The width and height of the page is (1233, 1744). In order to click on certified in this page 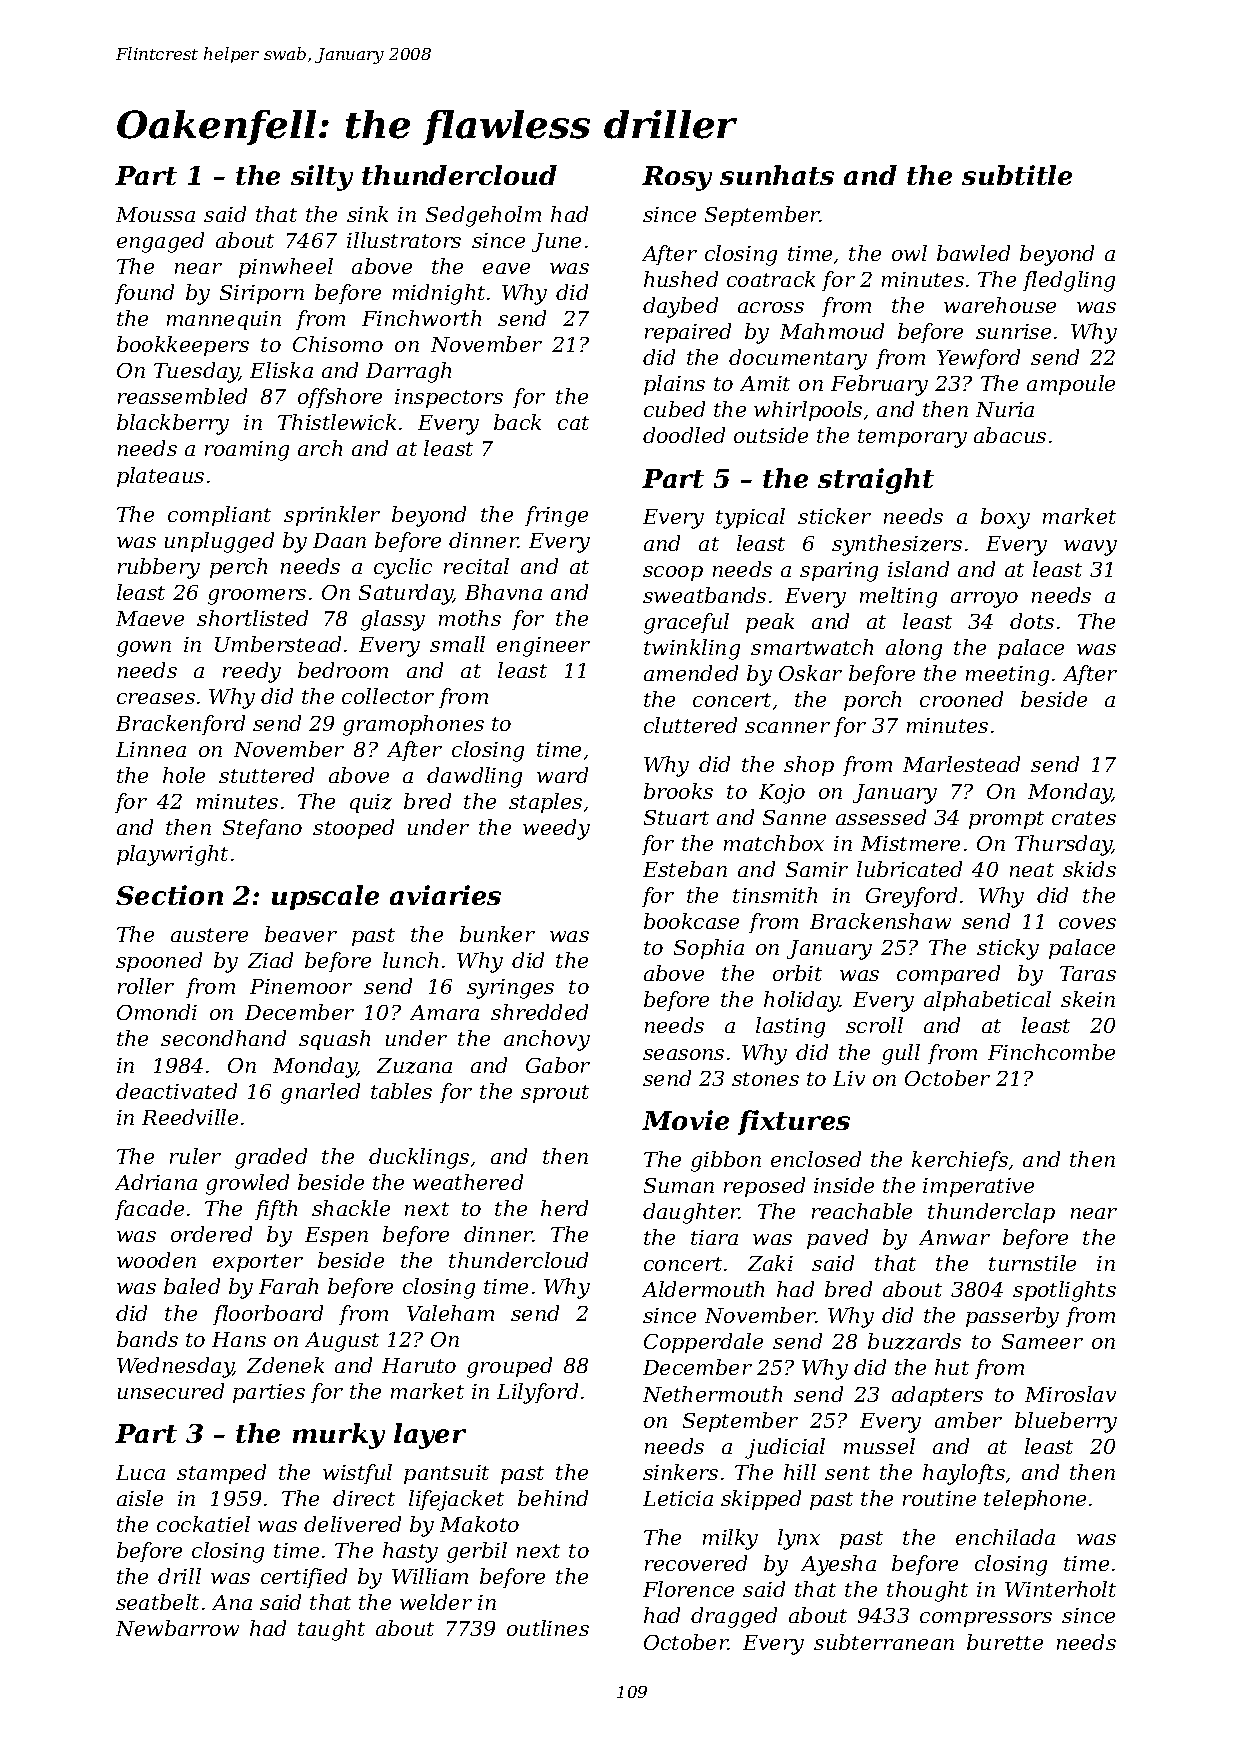, I will do `click(304, 1578)`.
